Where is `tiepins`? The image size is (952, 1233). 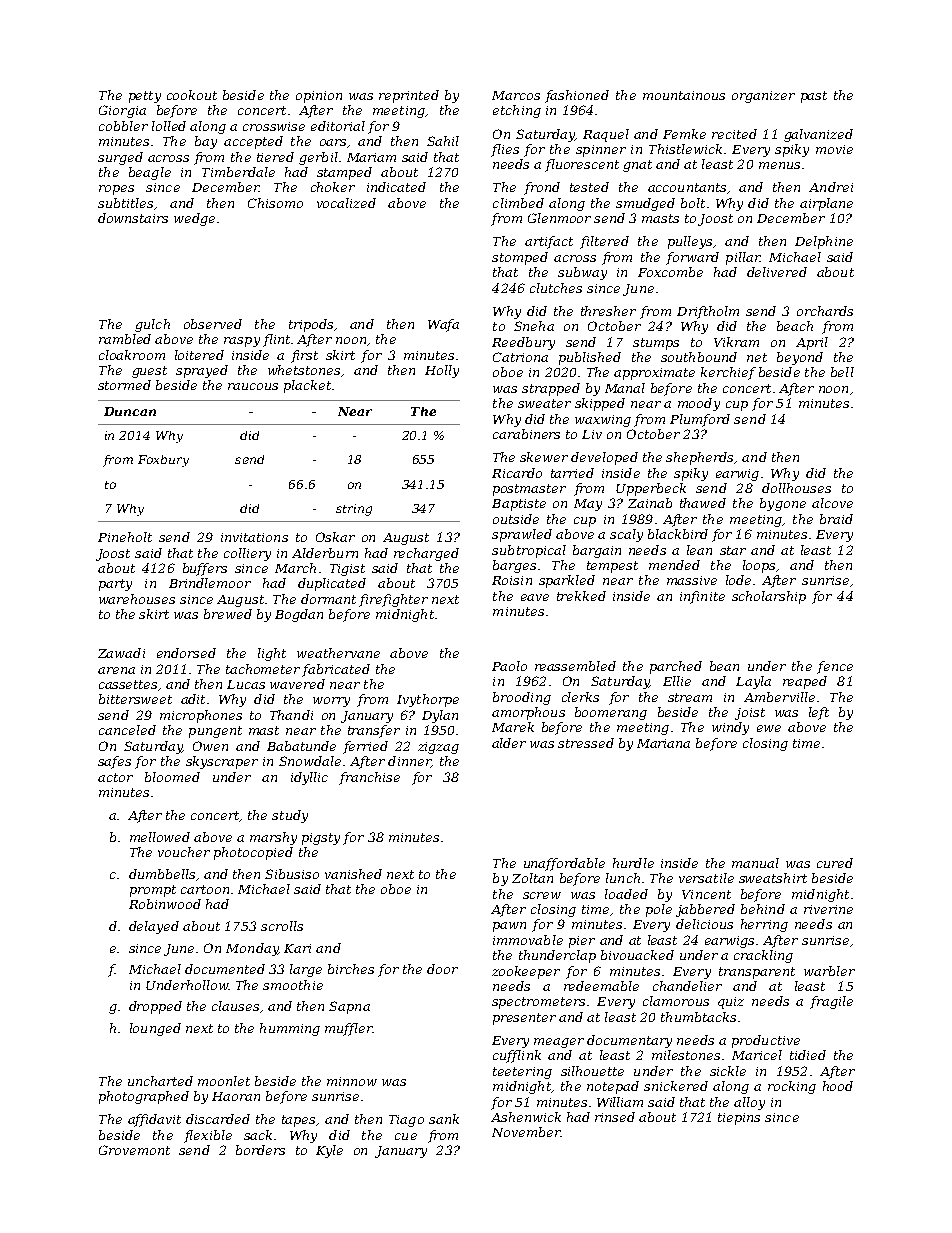
tiepins is located at coordinates (739, 1119).
